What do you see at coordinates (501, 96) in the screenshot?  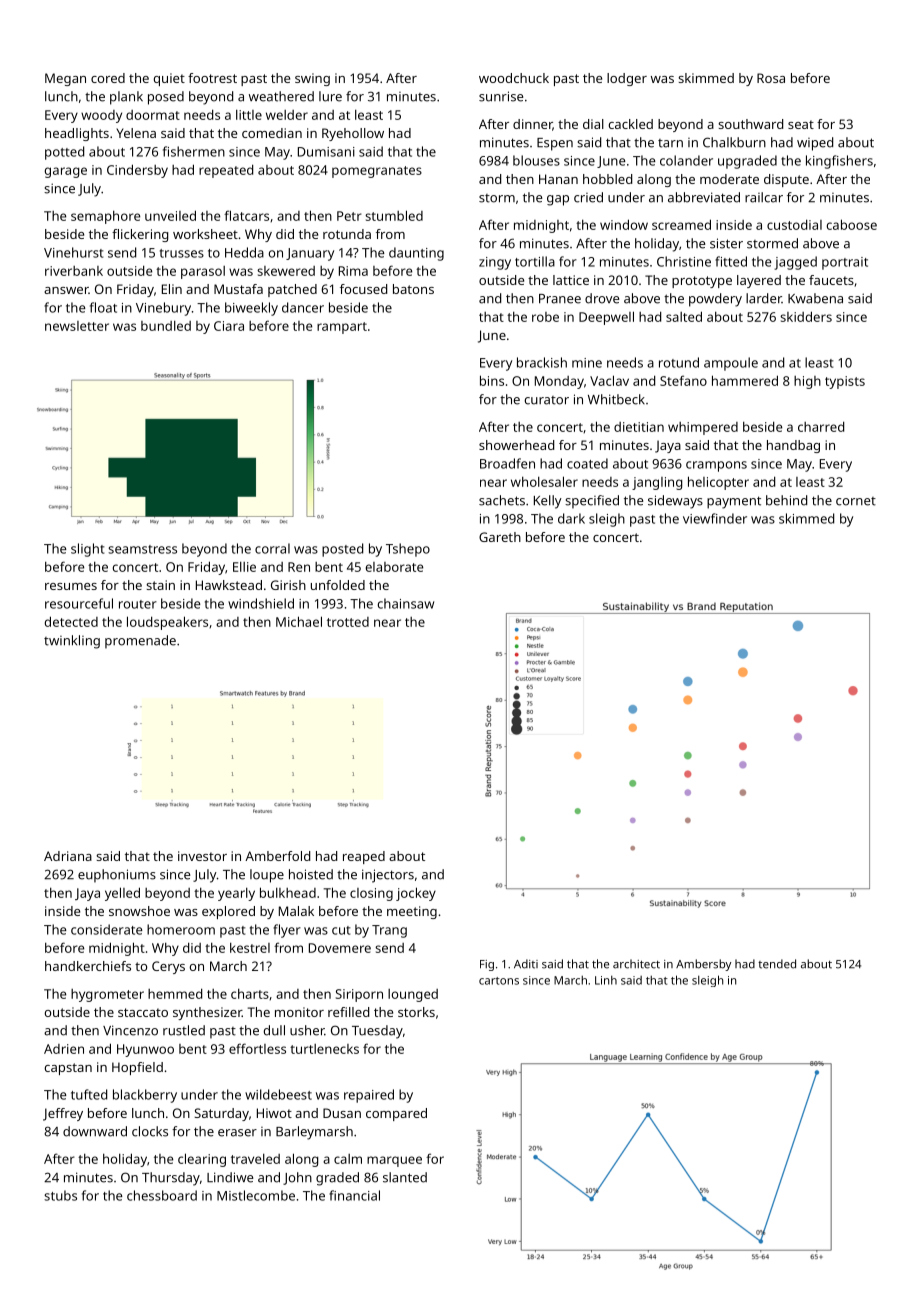 I see `sunrise` at bounding box center [501, 96].
